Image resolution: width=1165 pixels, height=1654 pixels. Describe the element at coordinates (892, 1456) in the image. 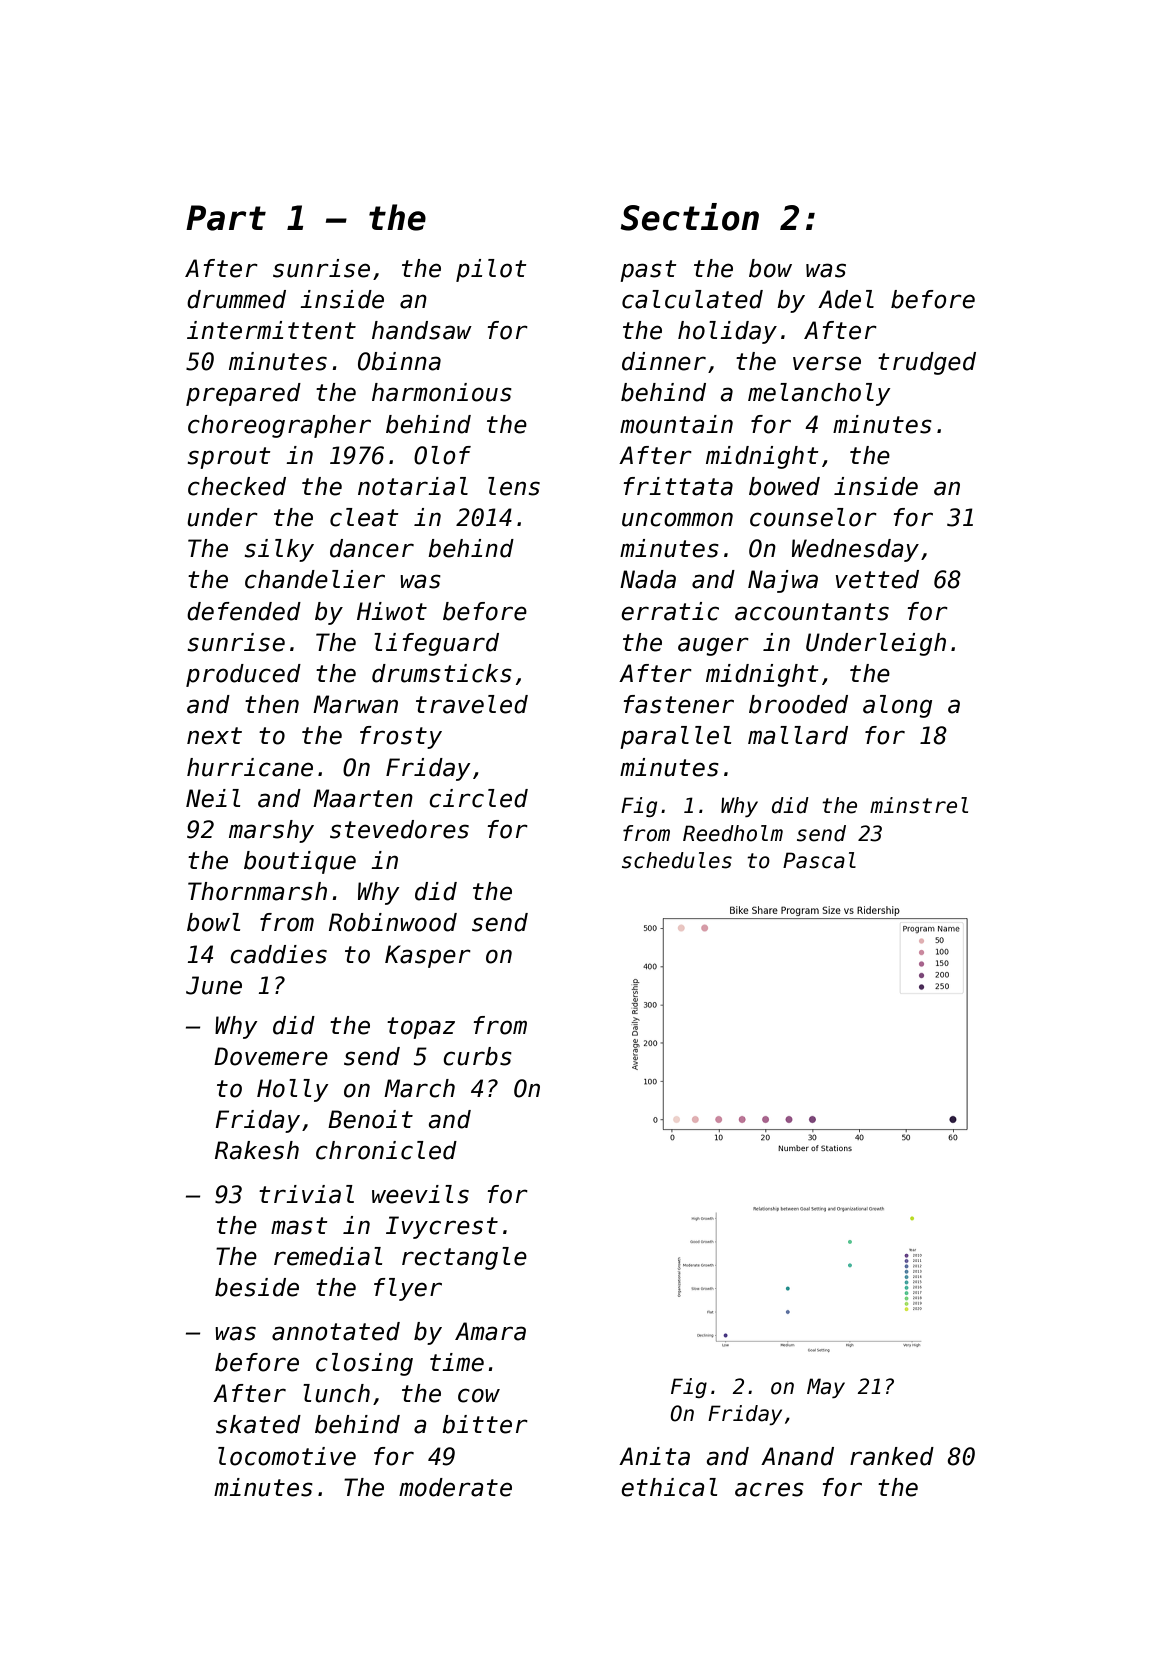

I see `ranked` at that location.
